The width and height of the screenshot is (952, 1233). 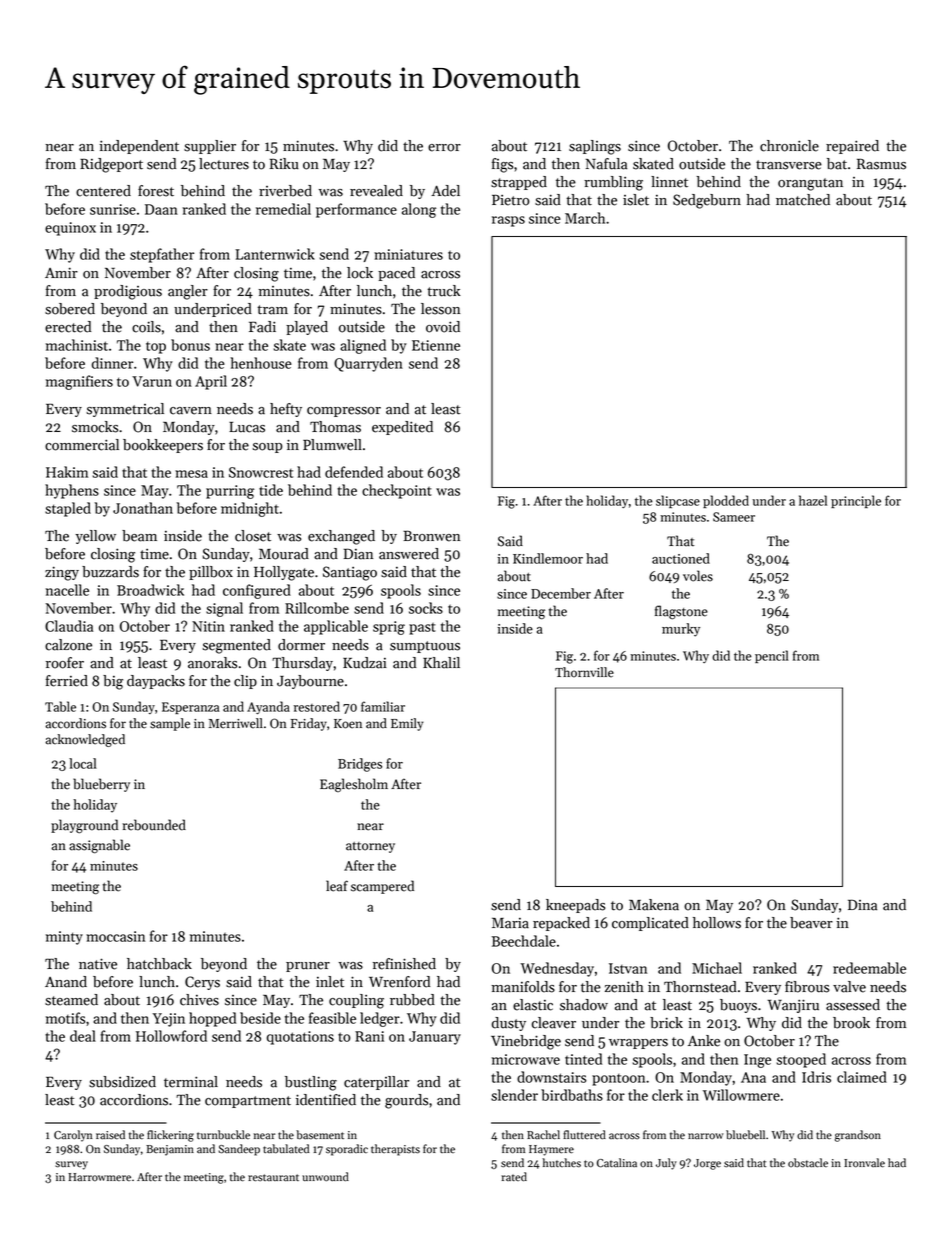 I want to click on Catalina, so click(x=617, y=1163).
